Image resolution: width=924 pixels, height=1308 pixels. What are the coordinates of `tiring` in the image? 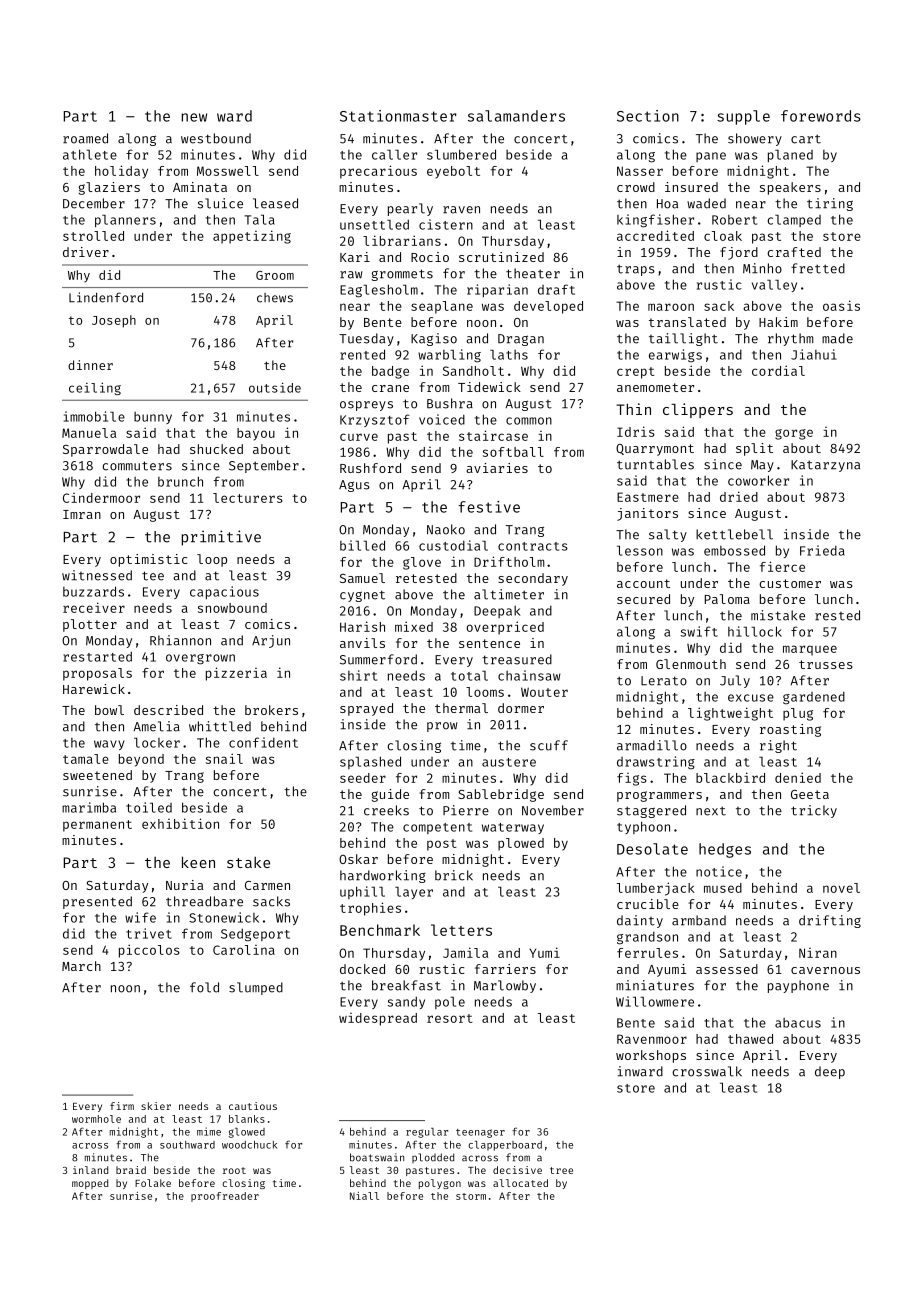 It's located at (830, 204).
